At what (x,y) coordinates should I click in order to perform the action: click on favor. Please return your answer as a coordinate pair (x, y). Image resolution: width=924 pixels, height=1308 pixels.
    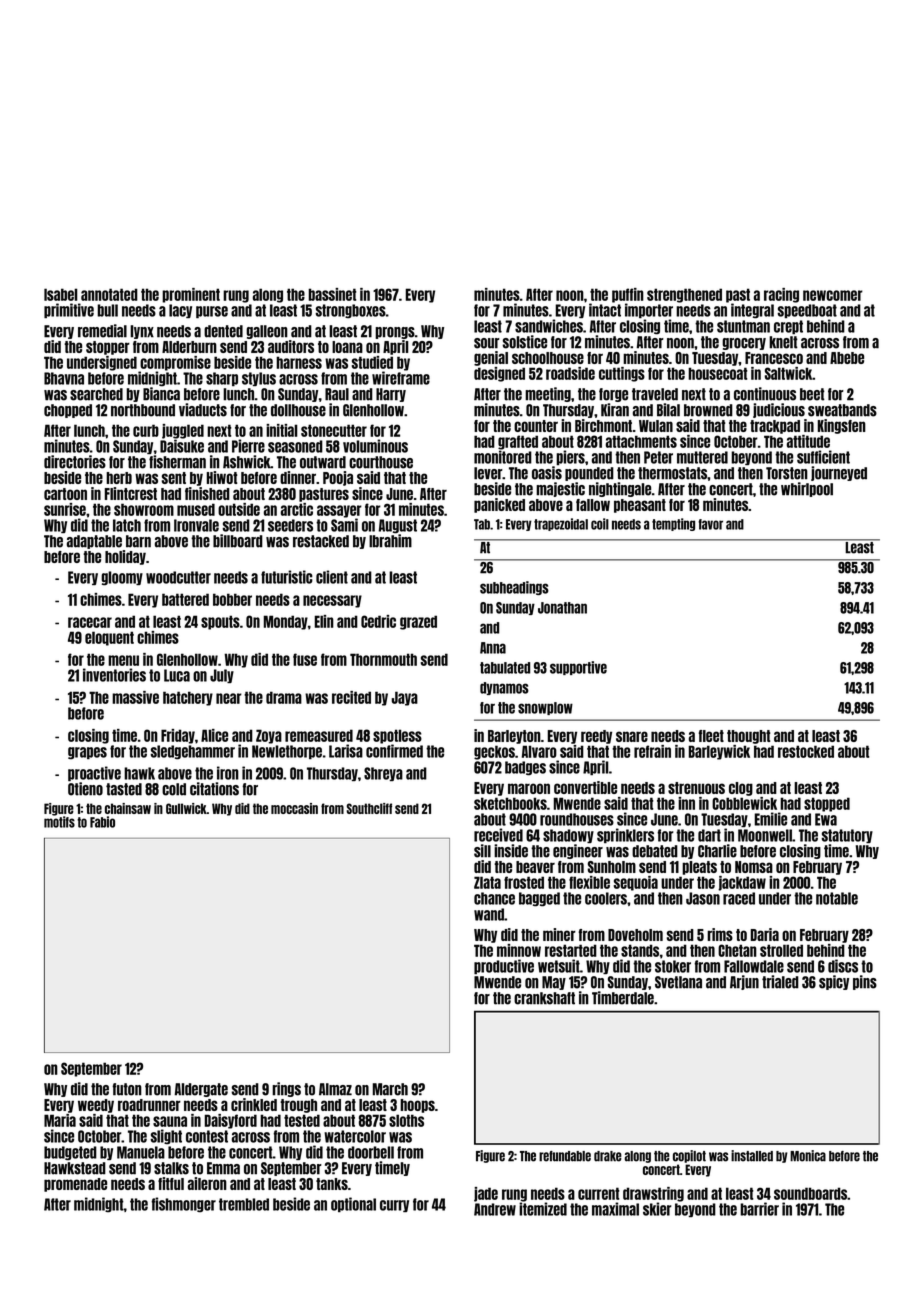
    Looking at the image, I should click on (710, 524).
